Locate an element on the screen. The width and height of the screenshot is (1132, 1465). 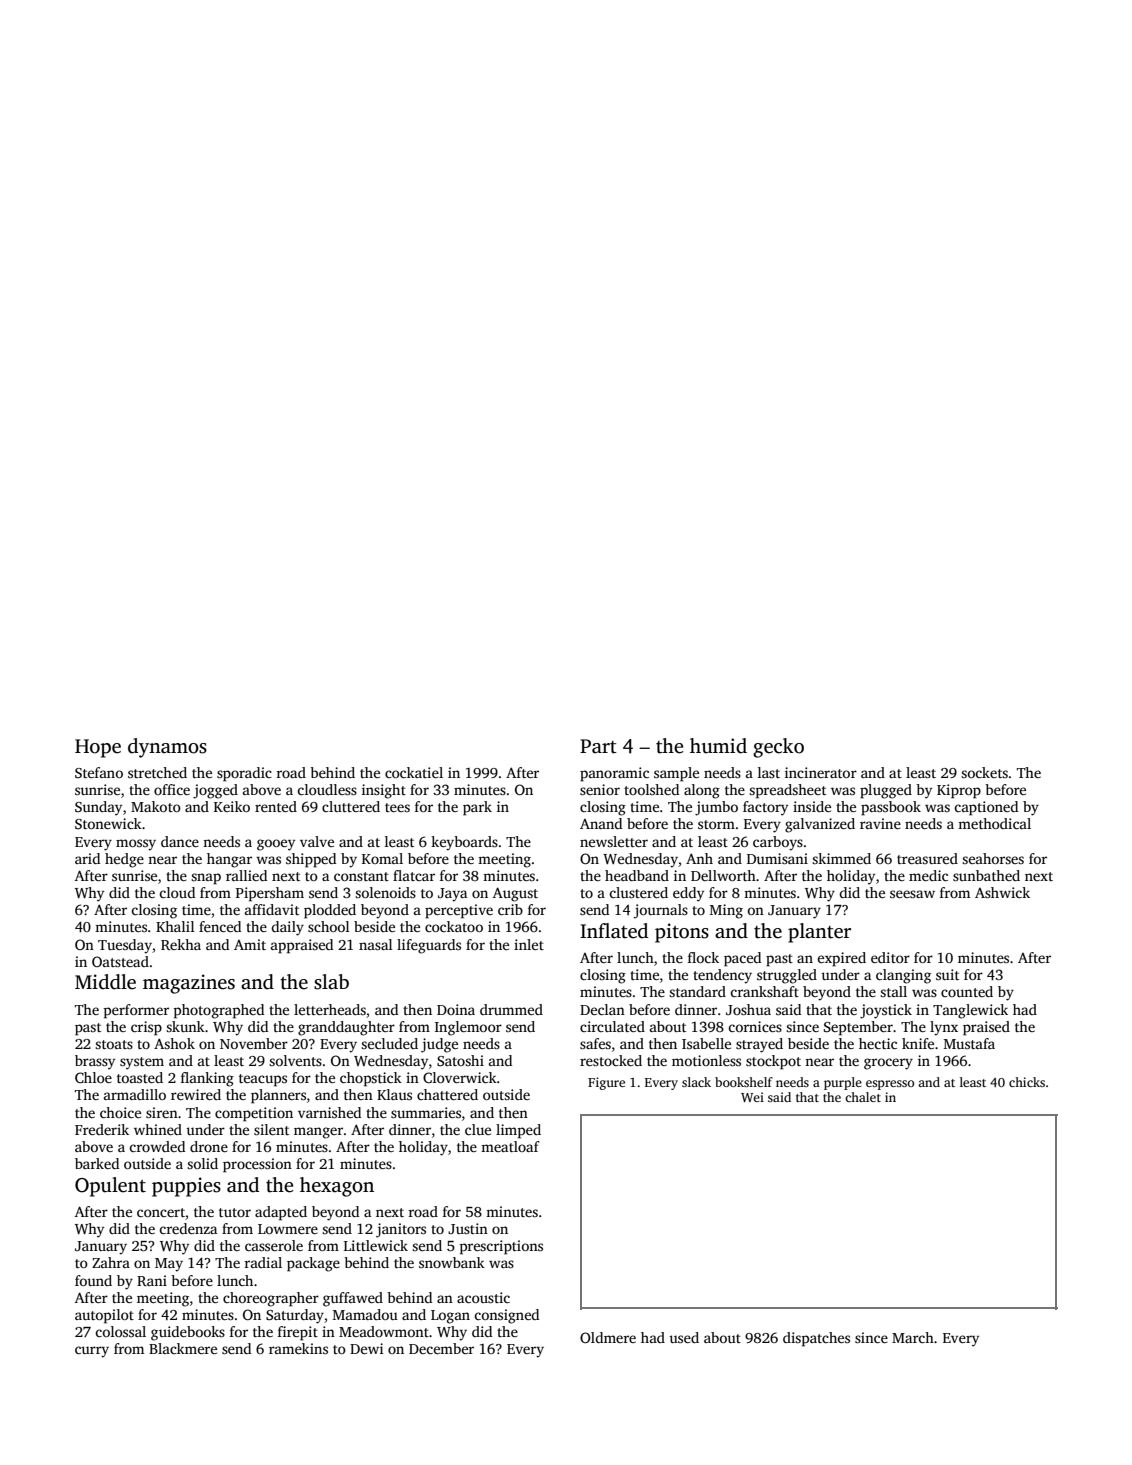
gecko is located at coordinates (778, 748).
